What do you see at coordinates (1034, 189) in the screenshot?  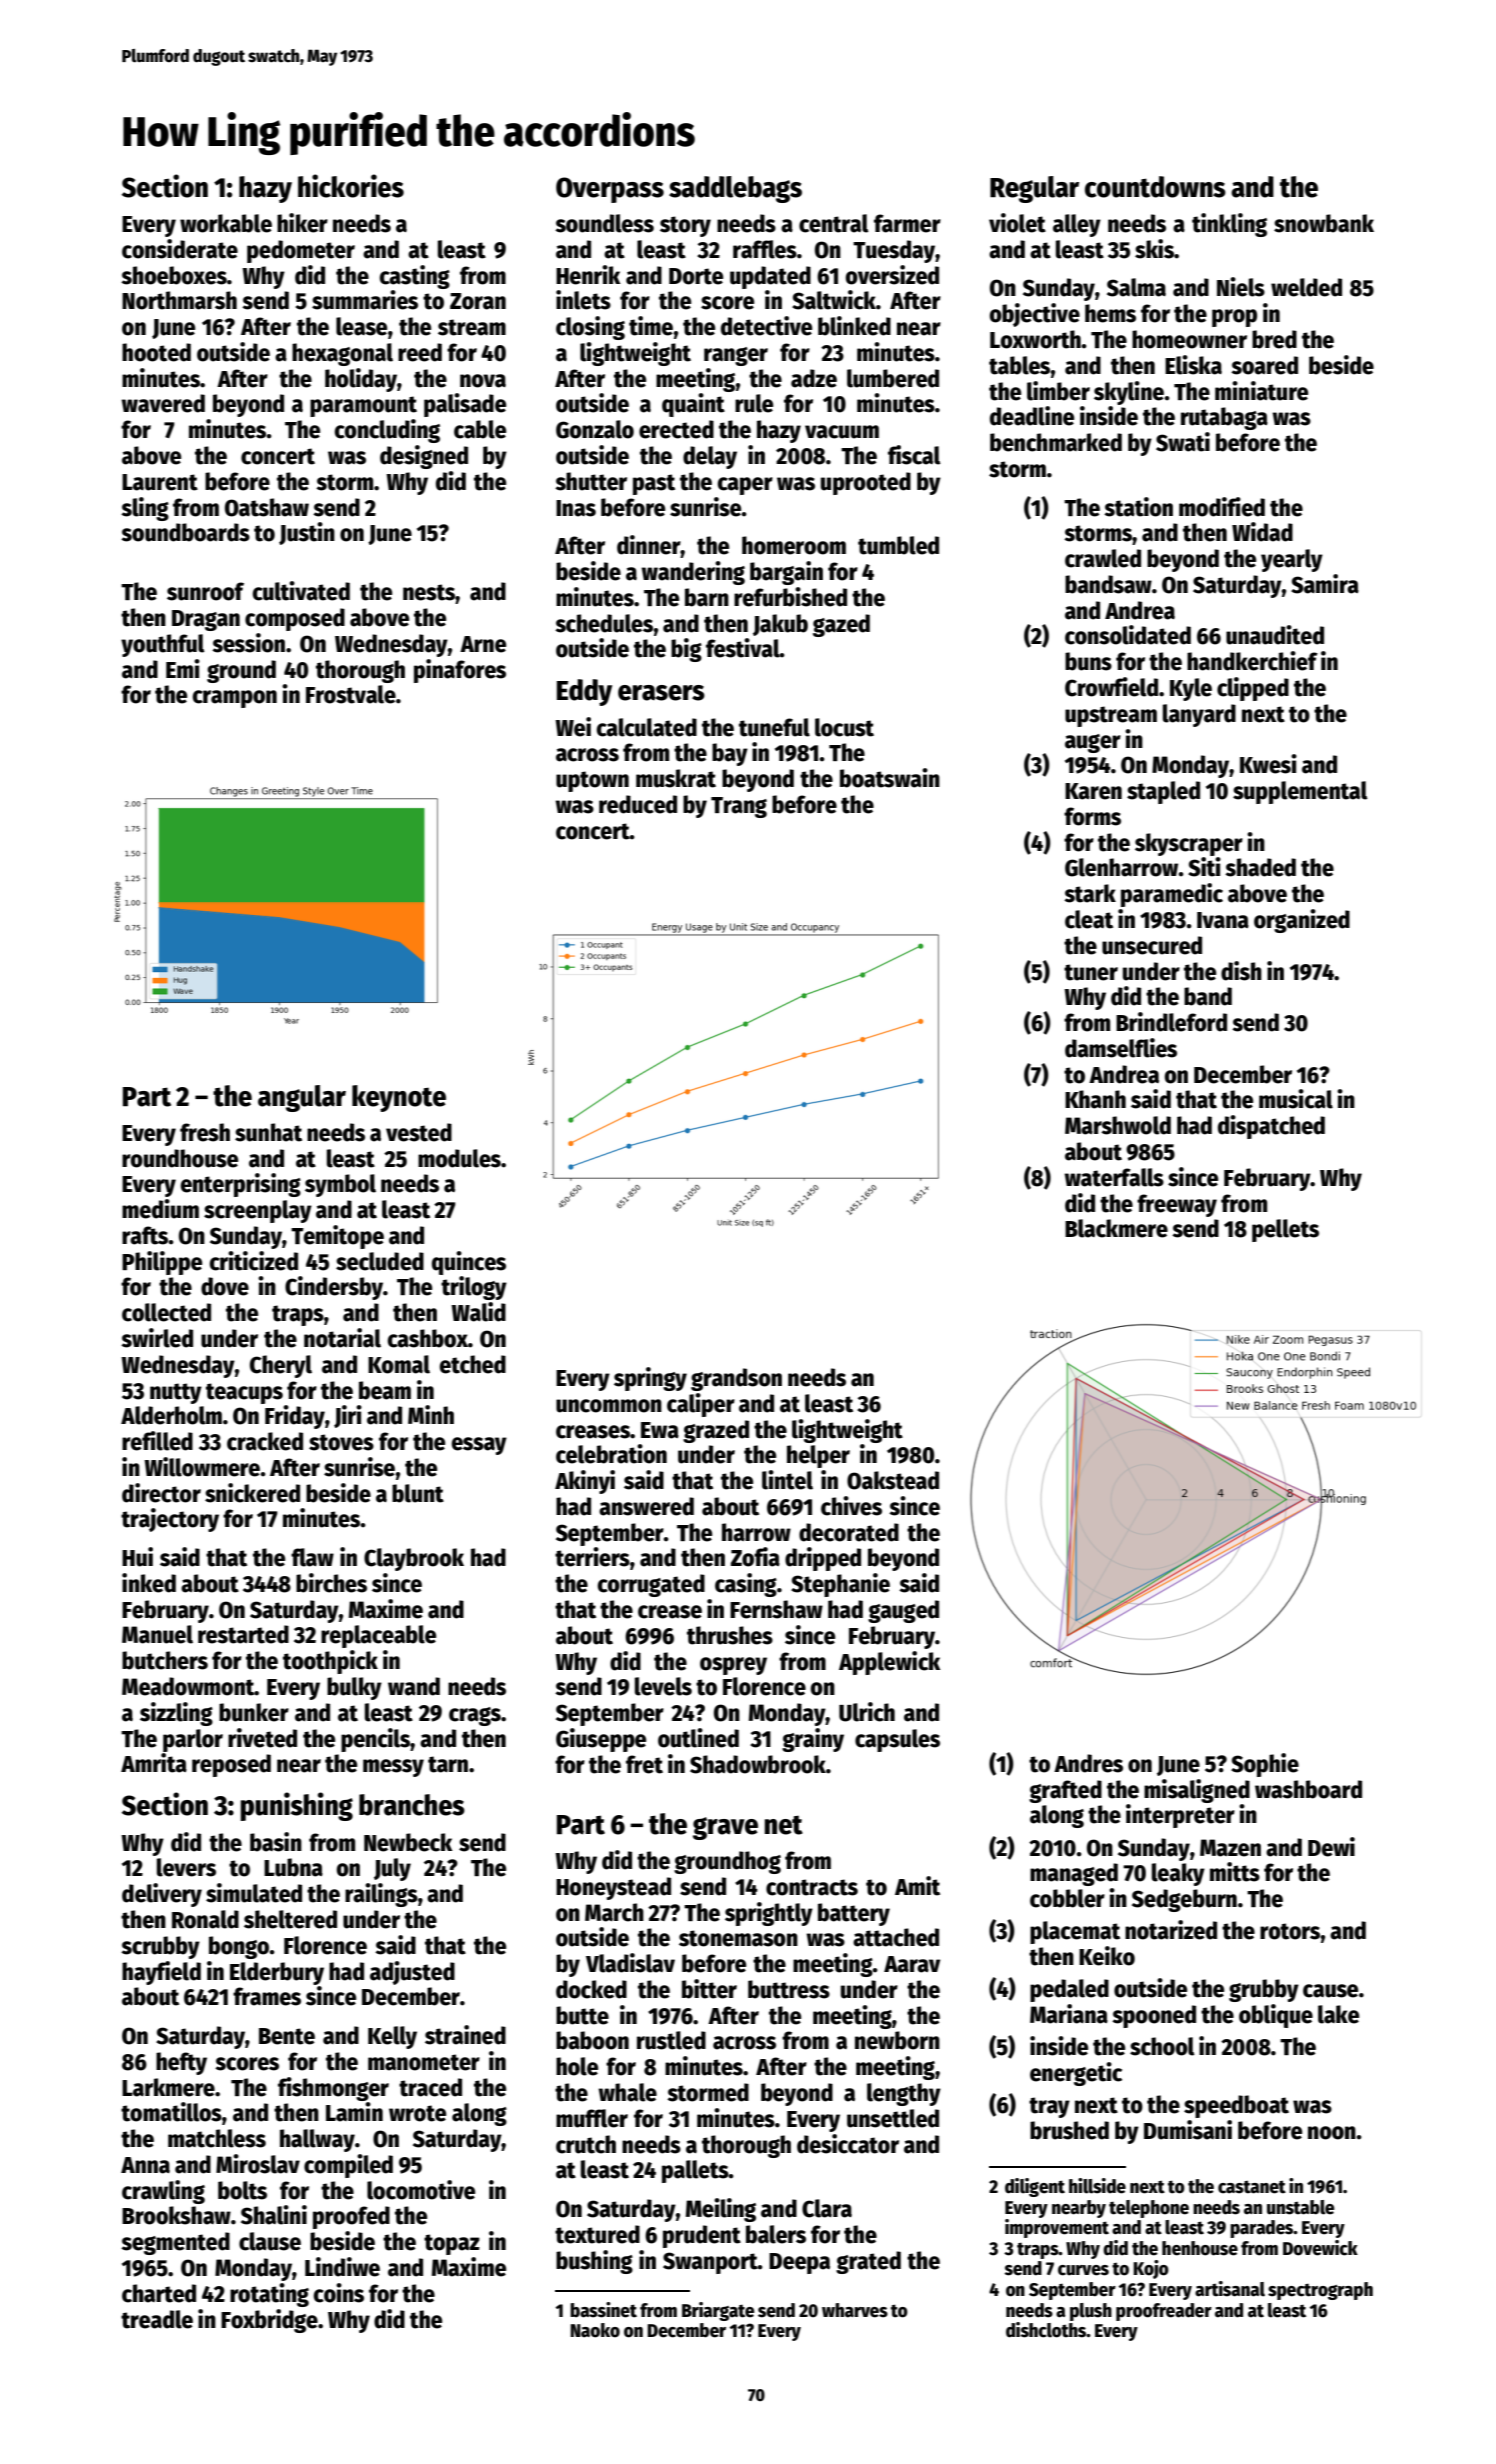 I see `Regular` at bounding box center [1034, 189].
